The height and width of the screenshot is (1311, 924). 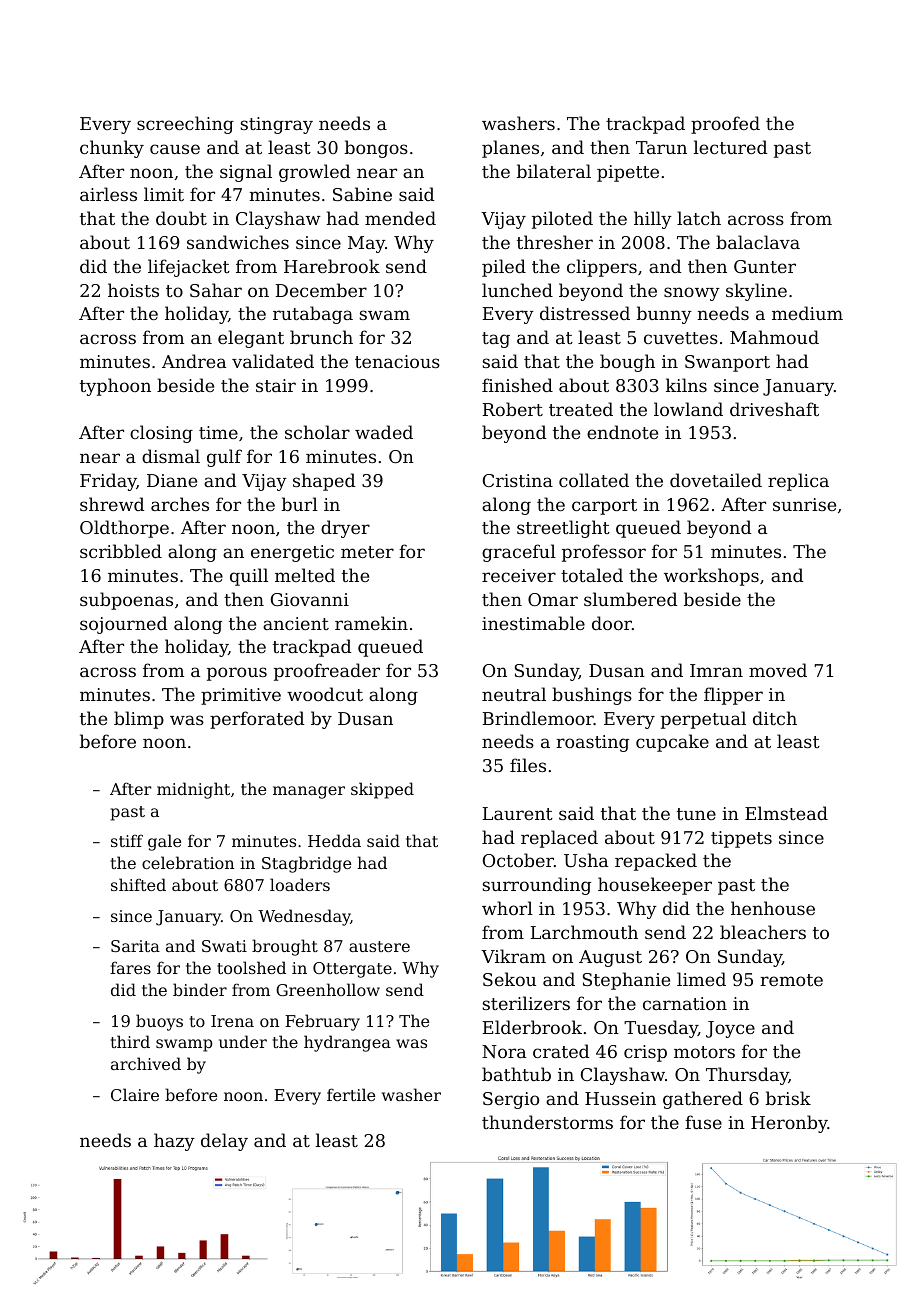 What do you see at coordinates (730, 1029) in the screenshot?
I see `Joyce` at bounding box center [730, 1029].
